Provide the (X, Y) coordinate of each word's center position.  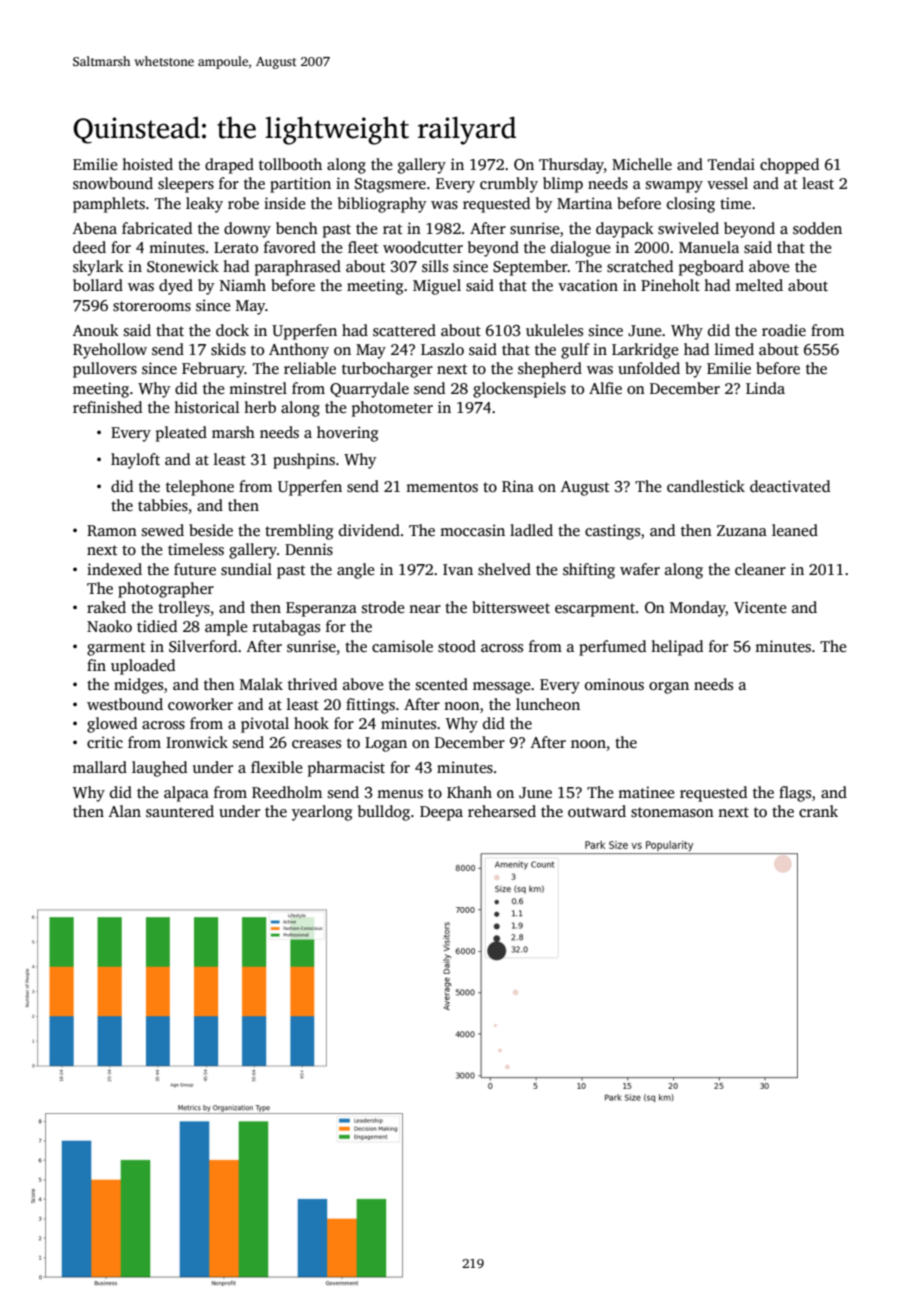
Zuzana (742, 530)
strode (383, 607)
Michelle (642, 164)
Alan (125, 811)
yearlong (322, 813)
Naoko (109, 626)
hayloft (135, 461)
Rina (518, 486)
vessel (727, 183)
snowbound (113, 183)
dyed (176, 287)
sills (435, 266)
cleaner (760, 569)
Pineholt (670, 285)
